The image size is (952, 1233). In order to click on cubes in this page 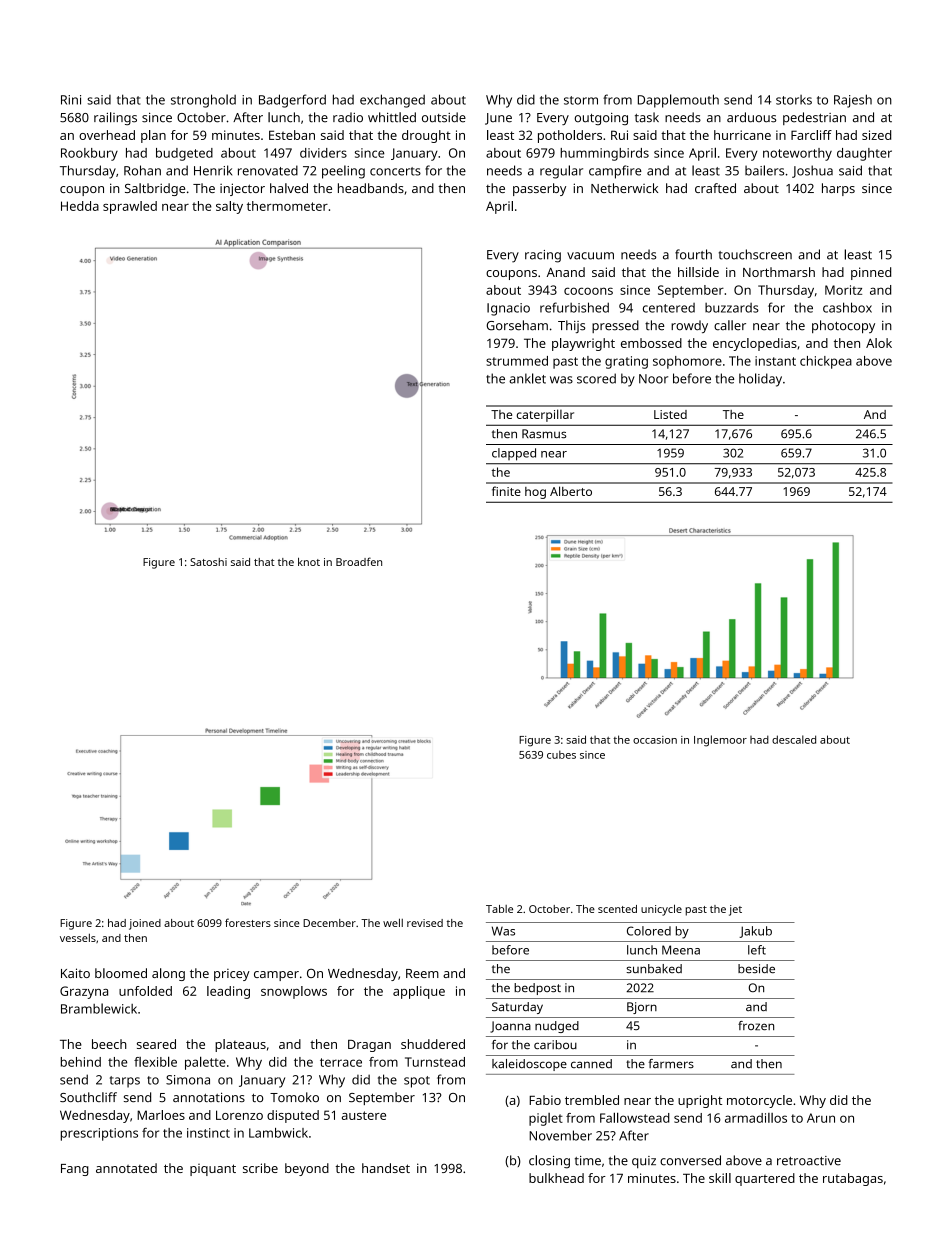, I will do `click(561, 754)`.
